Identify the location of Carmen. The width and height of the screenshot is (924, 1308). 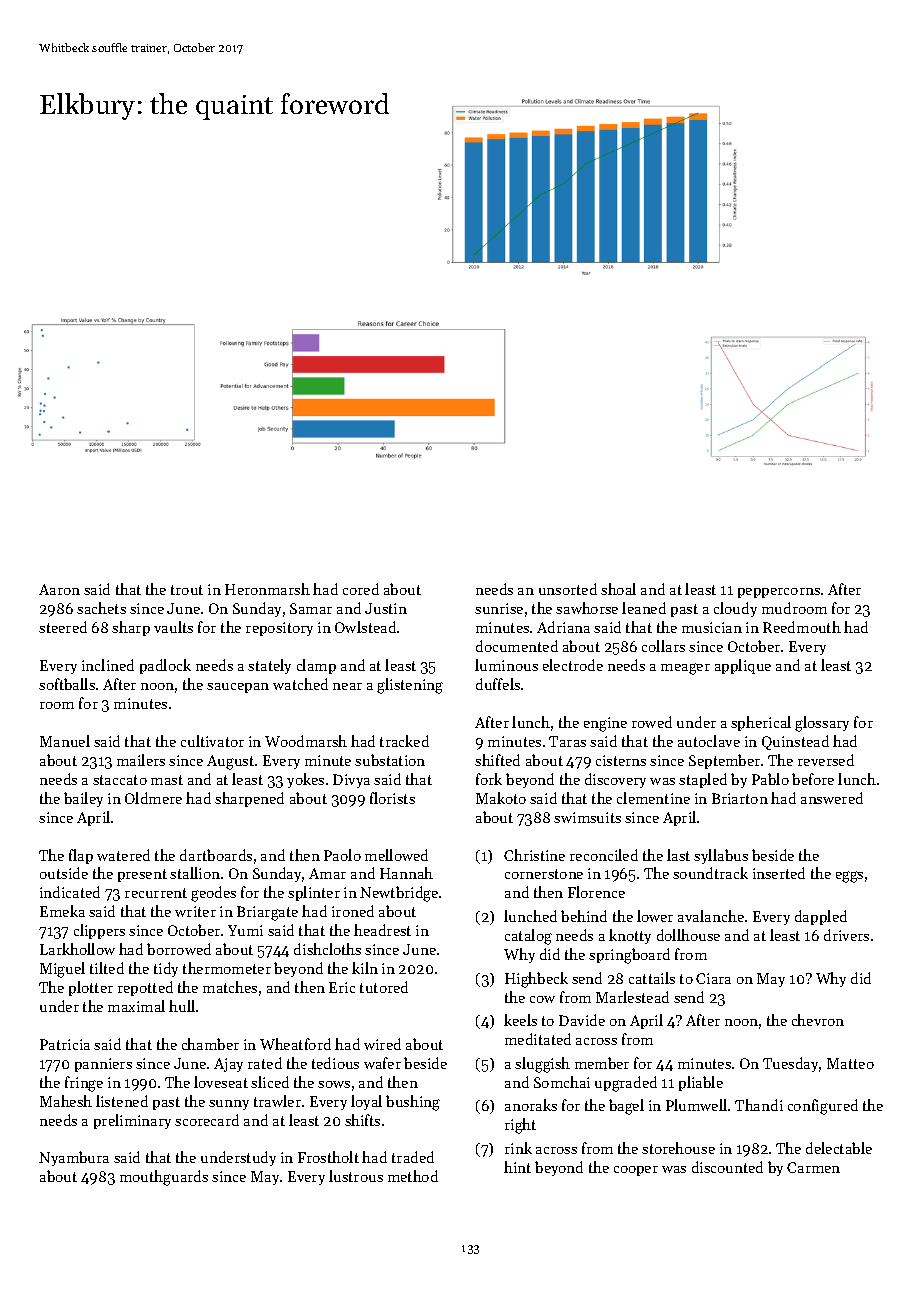
(813, 1167).
